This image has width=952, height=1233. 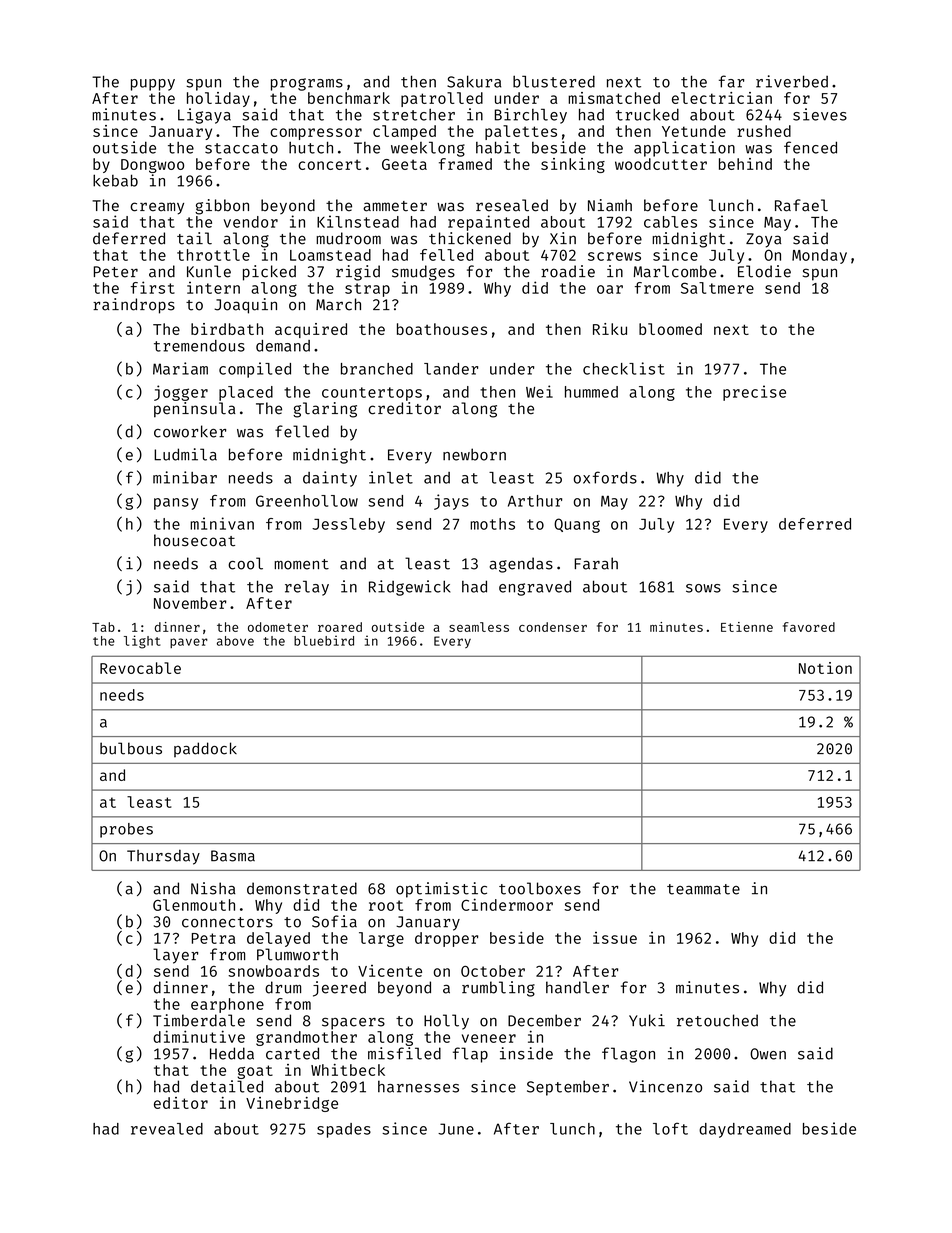 I want to click on jogger, so click(x=181, y=393).
